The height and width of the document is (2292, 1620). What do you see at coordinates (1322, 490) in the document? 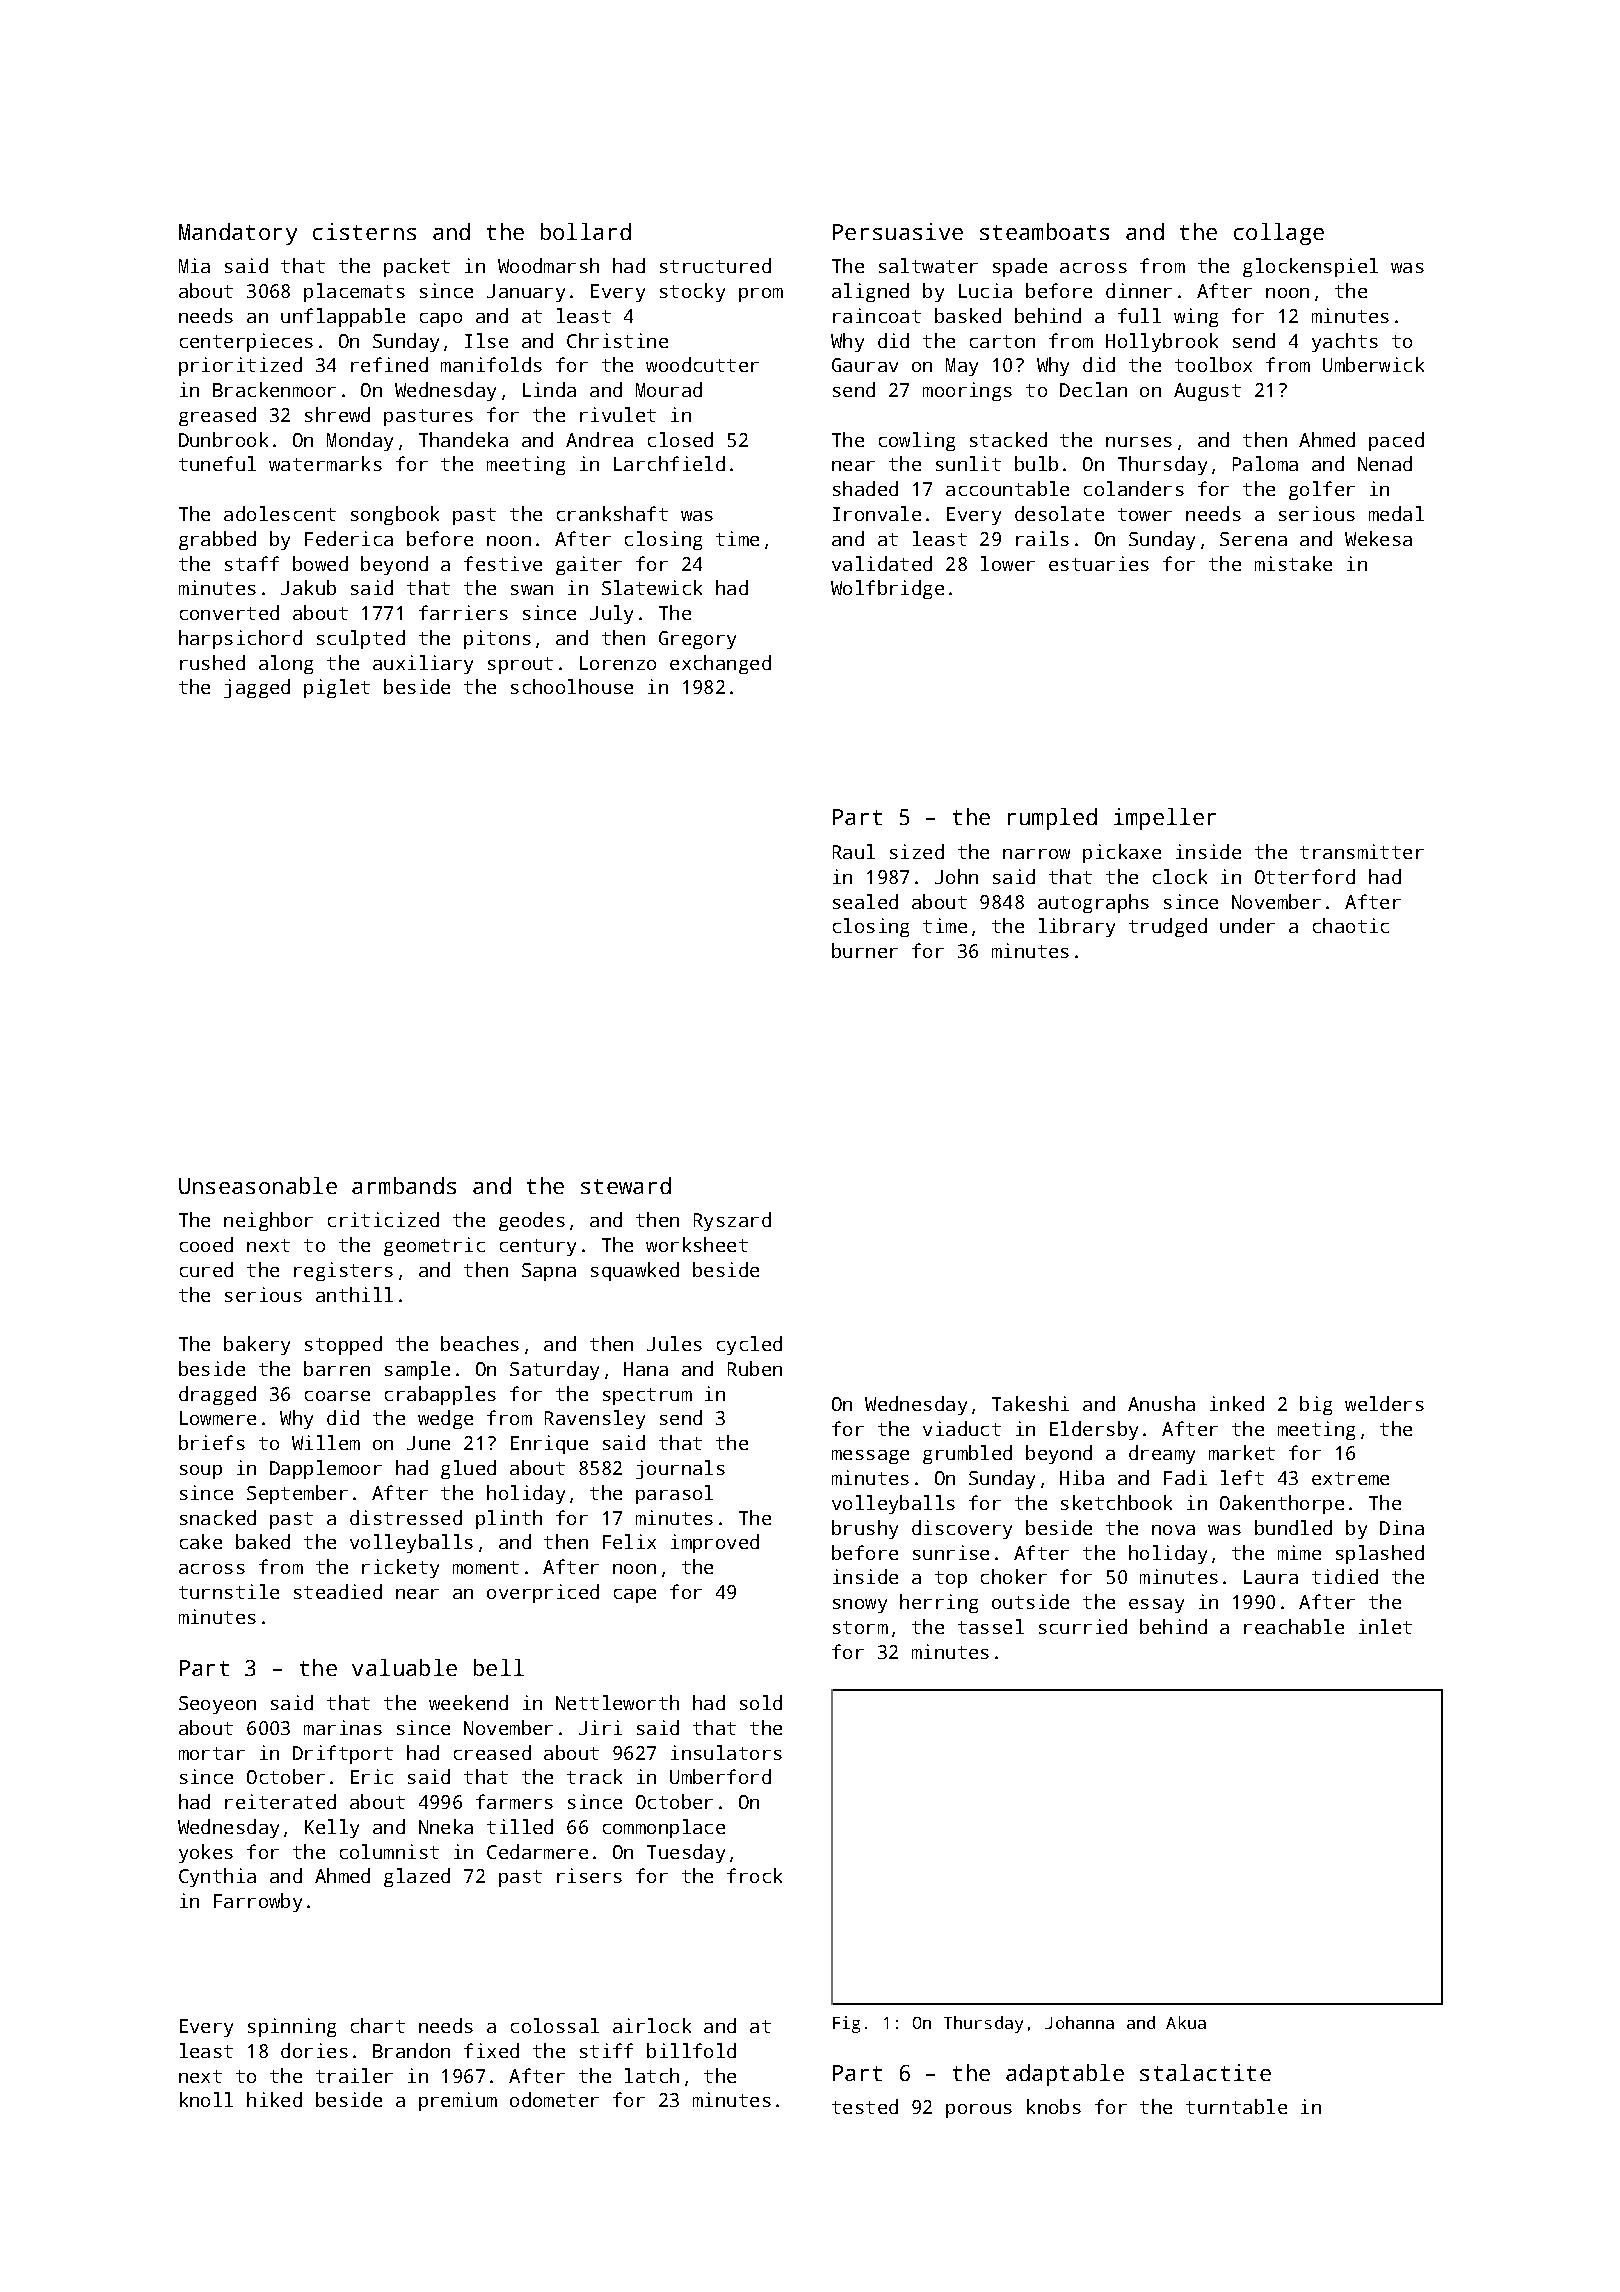
I see `golfer` at bounding box center [1322, 490].
